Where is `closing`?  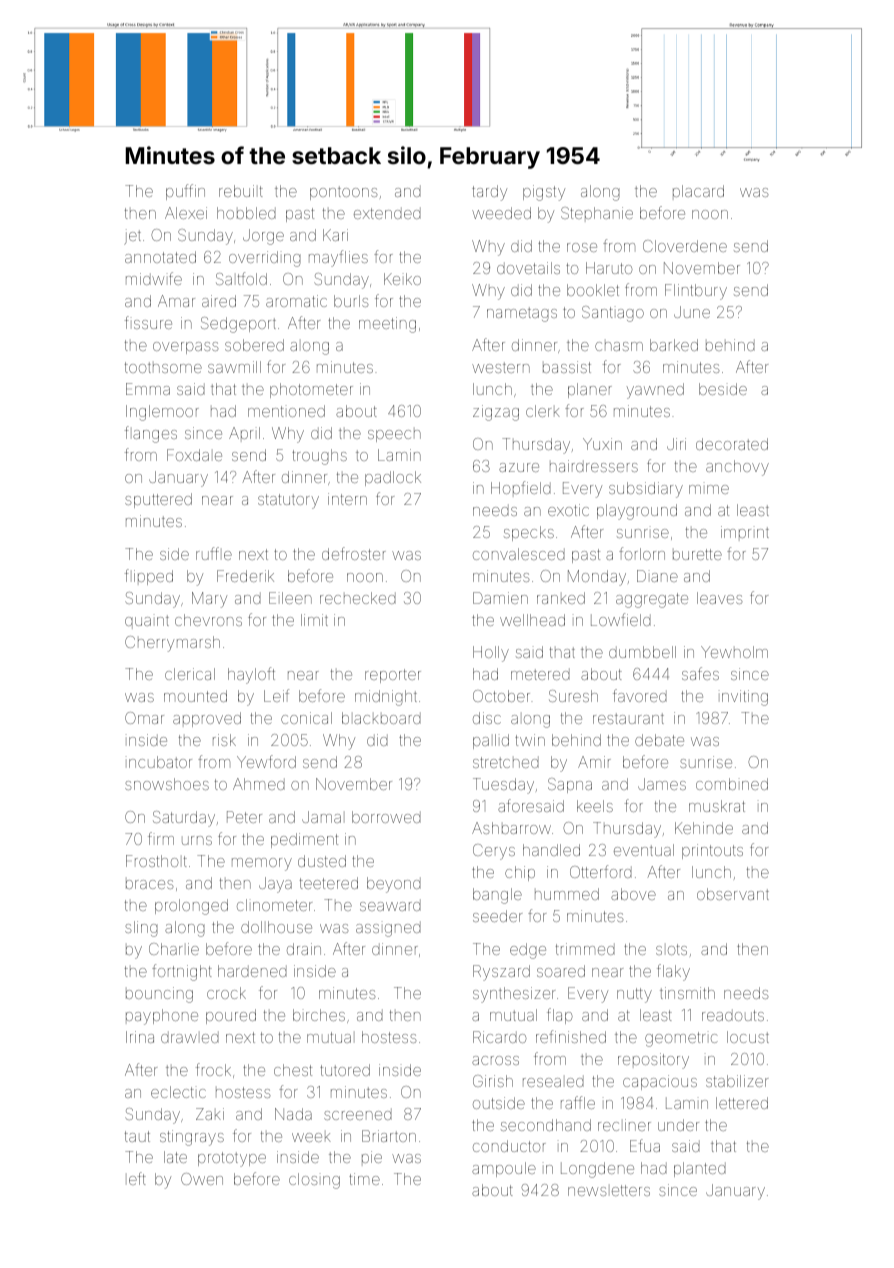
closing is located at coordinates (314, 1181).
